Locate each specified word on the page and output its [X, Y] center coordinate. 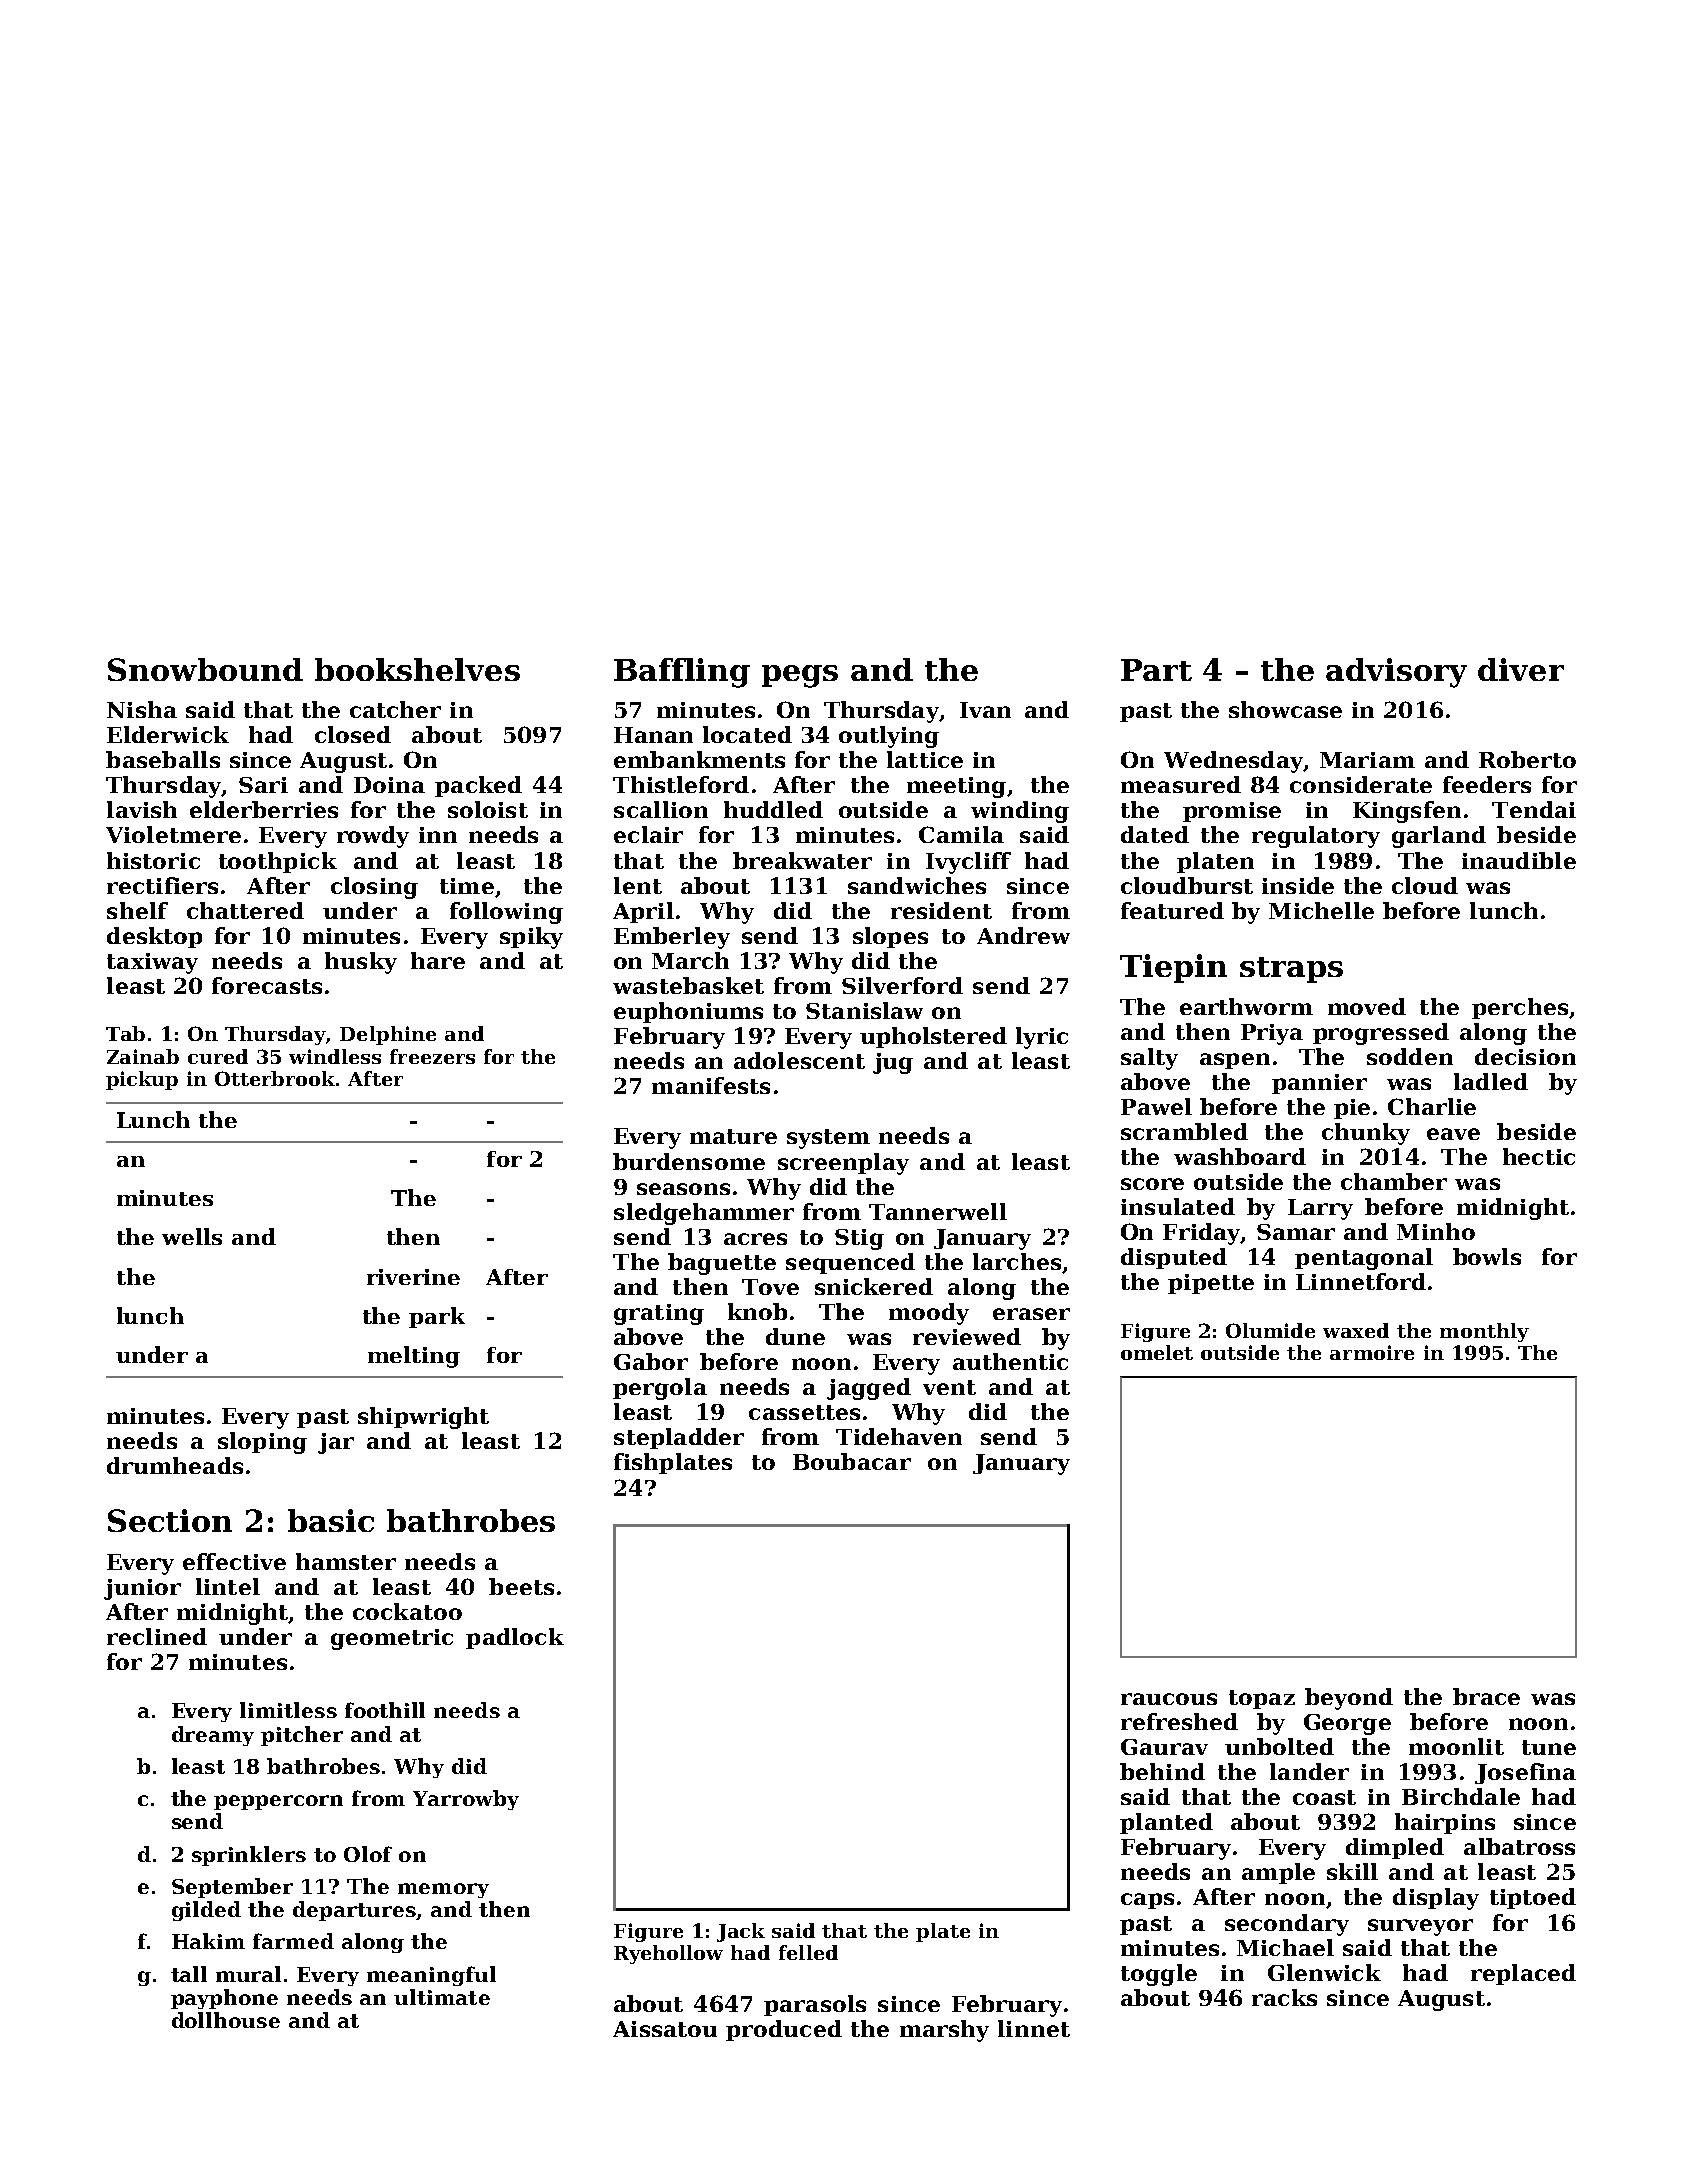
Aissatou [665, 2029]
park [437, 1317]
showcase [1285, 709]
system [828, 1139]
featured [1172, 910]
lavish [142, 809]
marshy [944, 2031]
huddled [773, 809]
